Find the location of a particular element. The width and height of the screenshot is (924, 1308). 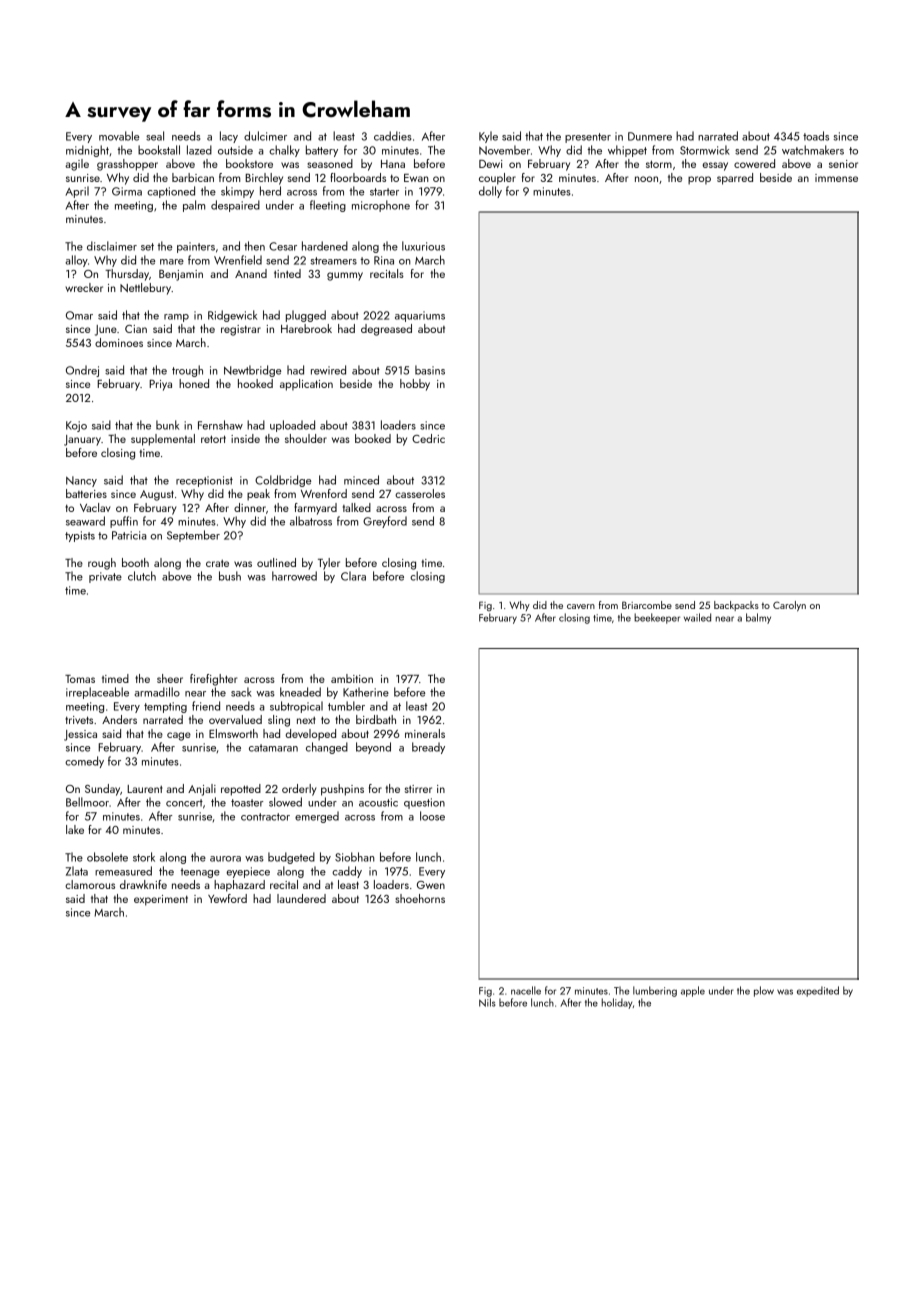

basins is located at coordinates (430, 370).
